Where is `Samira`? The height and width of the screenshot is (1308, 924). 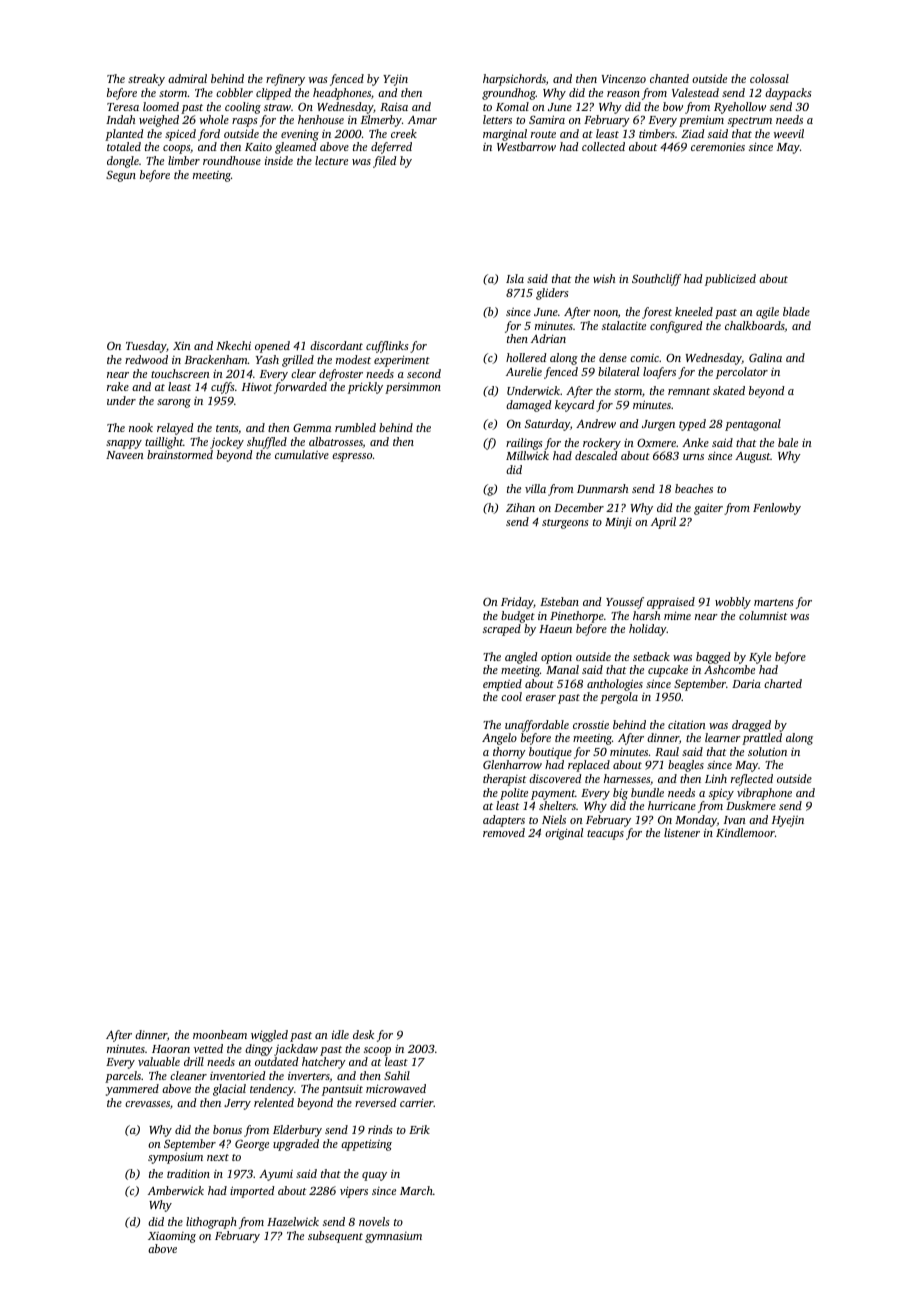 Samira is located at coordinates (547, 119).
